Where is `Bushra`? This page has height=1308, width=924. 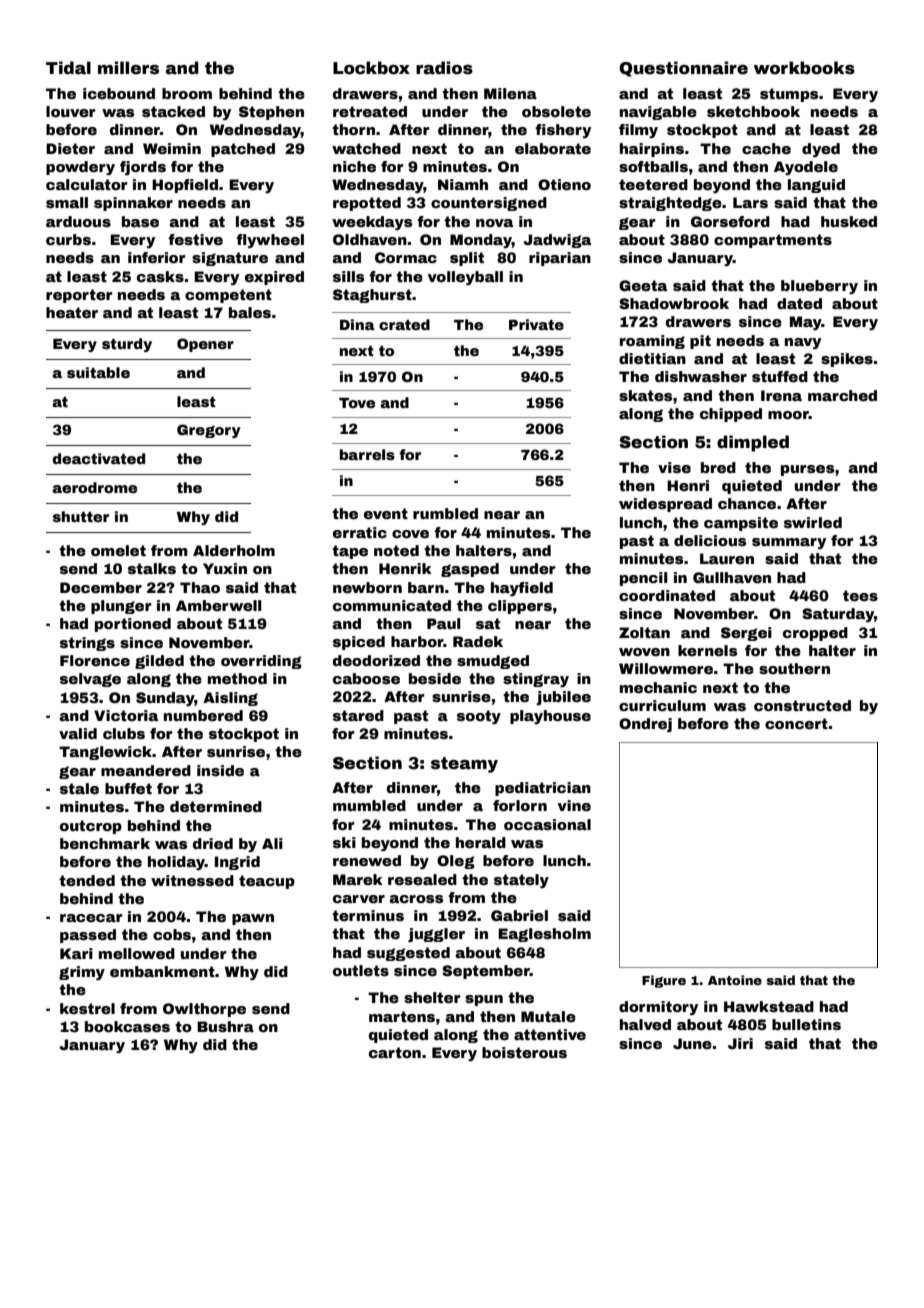 Bushra is located at coordinates (225, 1026).
